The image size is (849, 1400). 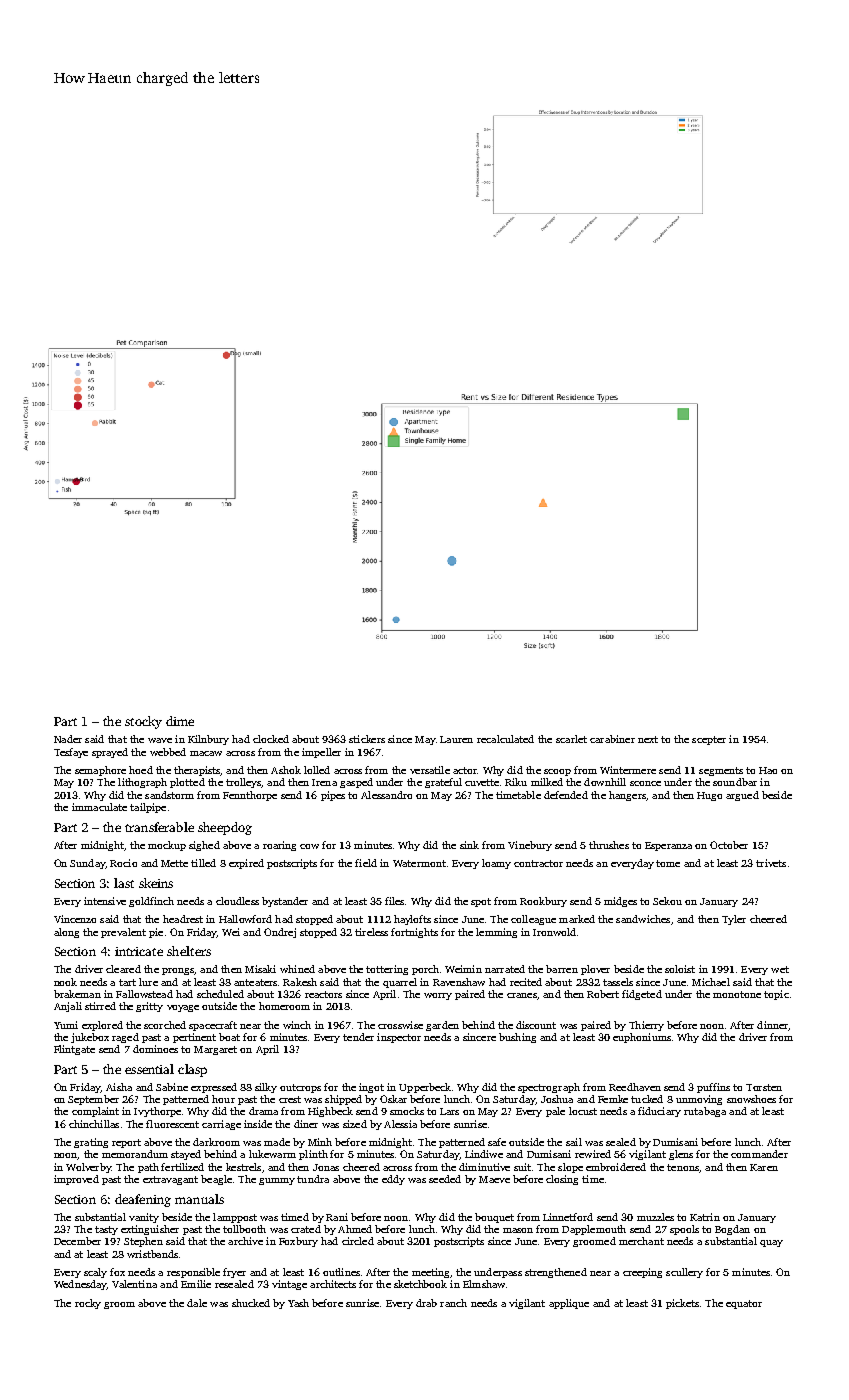 What do you see at coordinates (771, 863) in the screenshot?
I see `trivets` at bounding box center [771, 863].
